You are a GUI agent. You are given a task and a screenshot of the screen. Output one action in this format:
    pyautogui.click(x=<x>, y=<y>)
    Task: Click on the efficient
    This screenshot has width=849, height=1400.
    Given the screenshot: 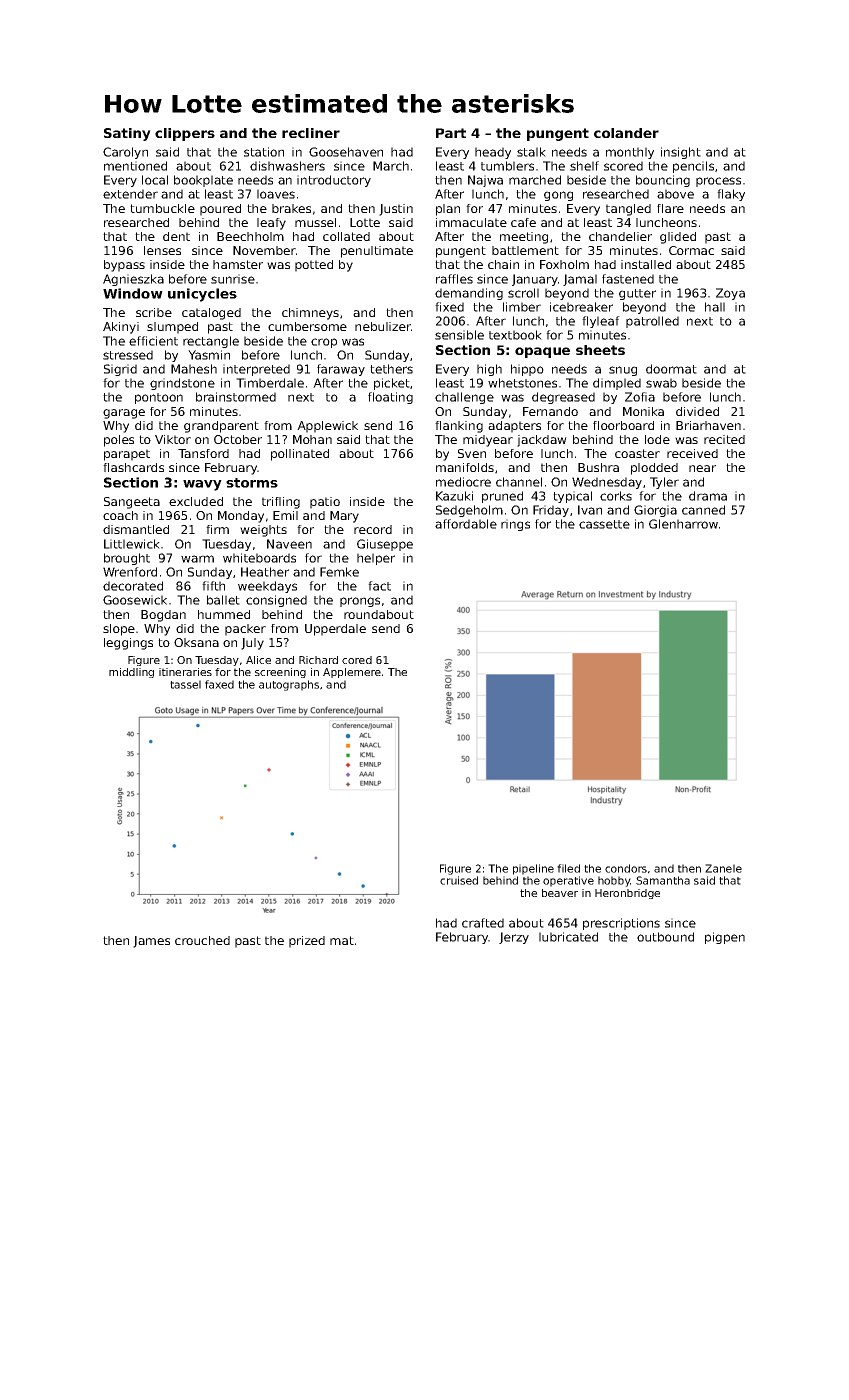 What is the action you would take?
    pyautogui.click(x=153, y=341)
